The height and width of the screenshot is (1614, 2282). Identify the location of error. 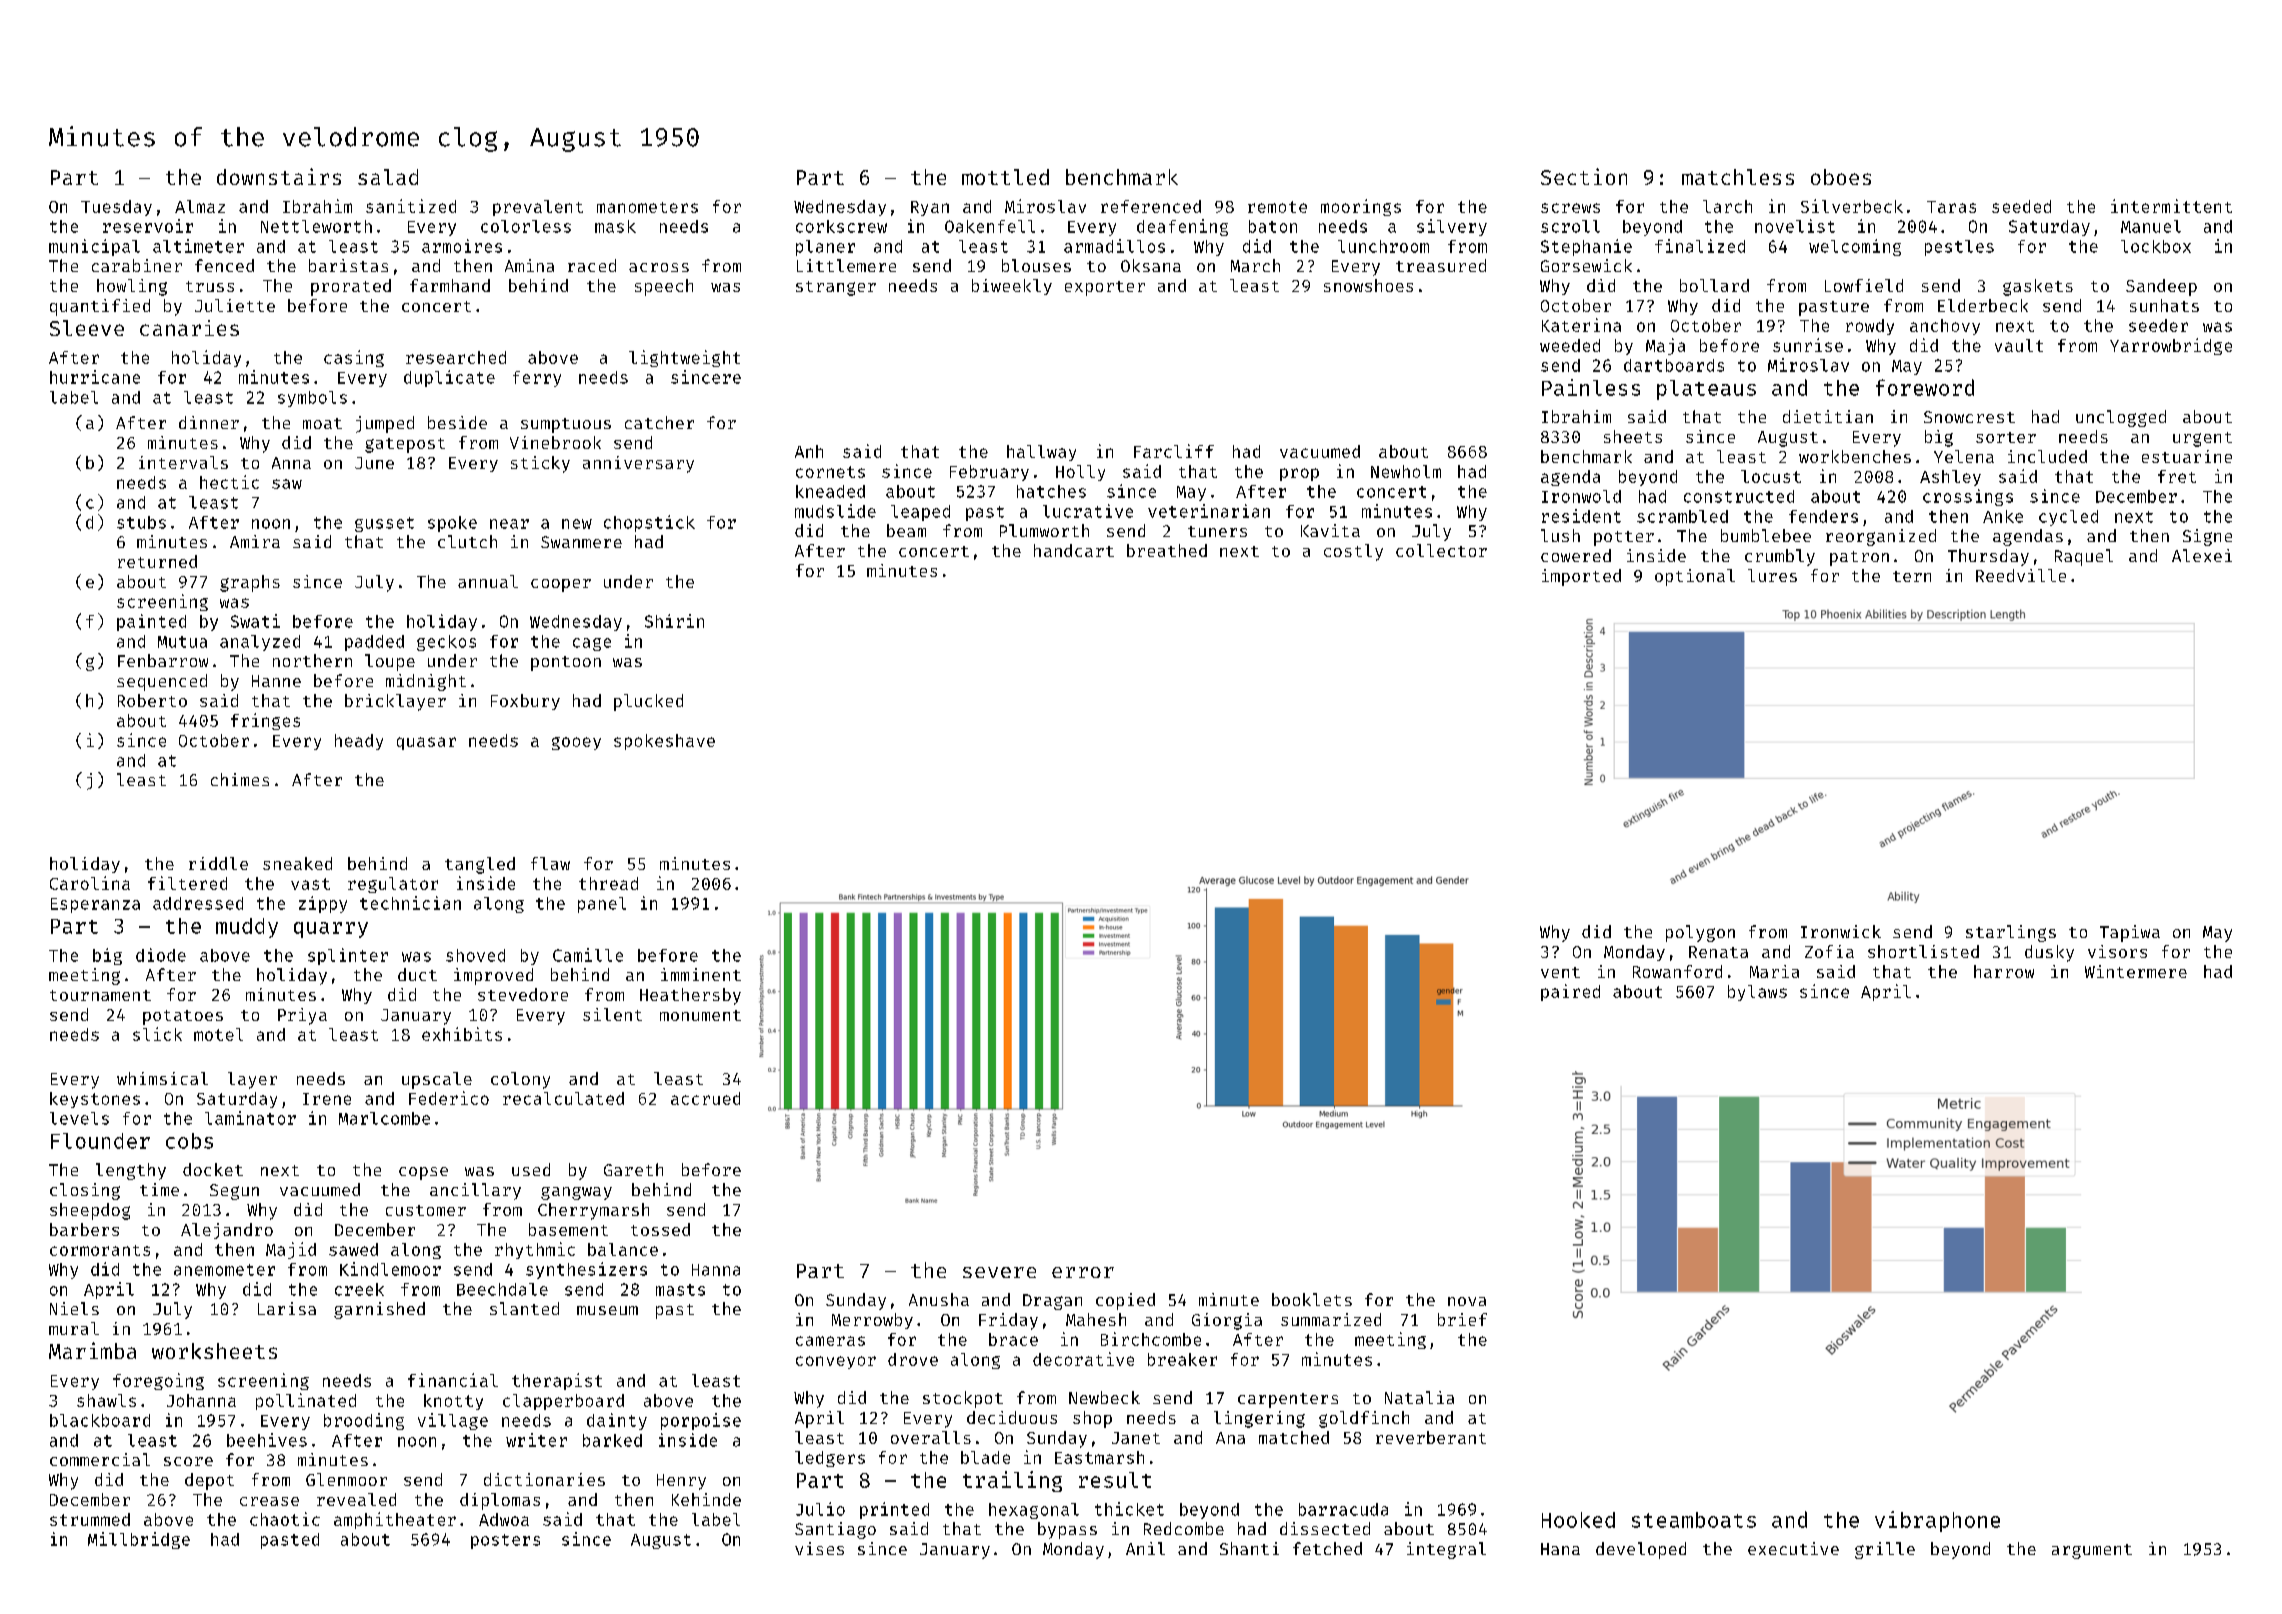
(1083, 1272).
